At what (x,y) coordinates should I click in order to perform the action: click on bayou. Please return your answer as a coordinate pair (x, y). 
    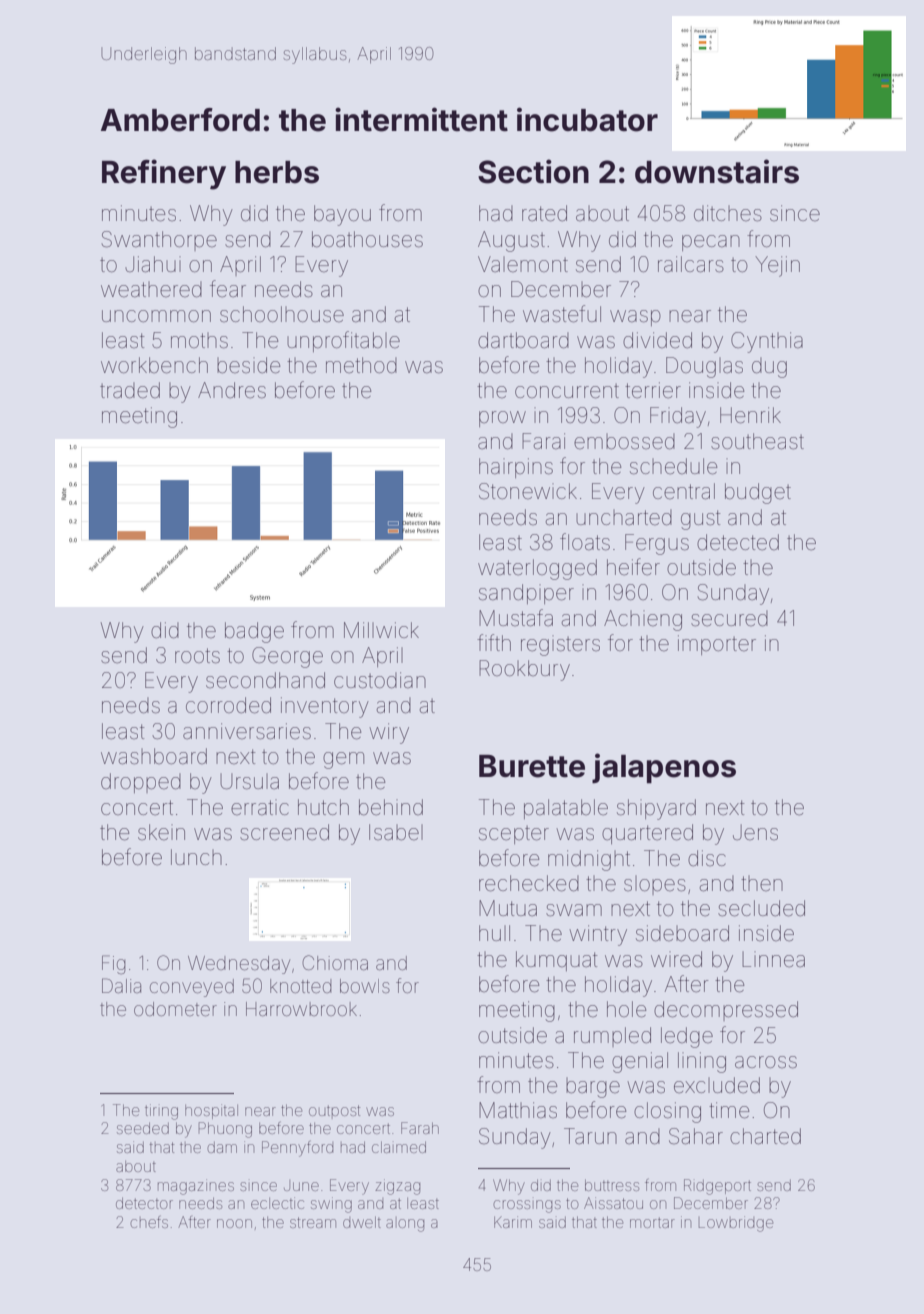
    Looking at the image, I should click on (342, 215).
